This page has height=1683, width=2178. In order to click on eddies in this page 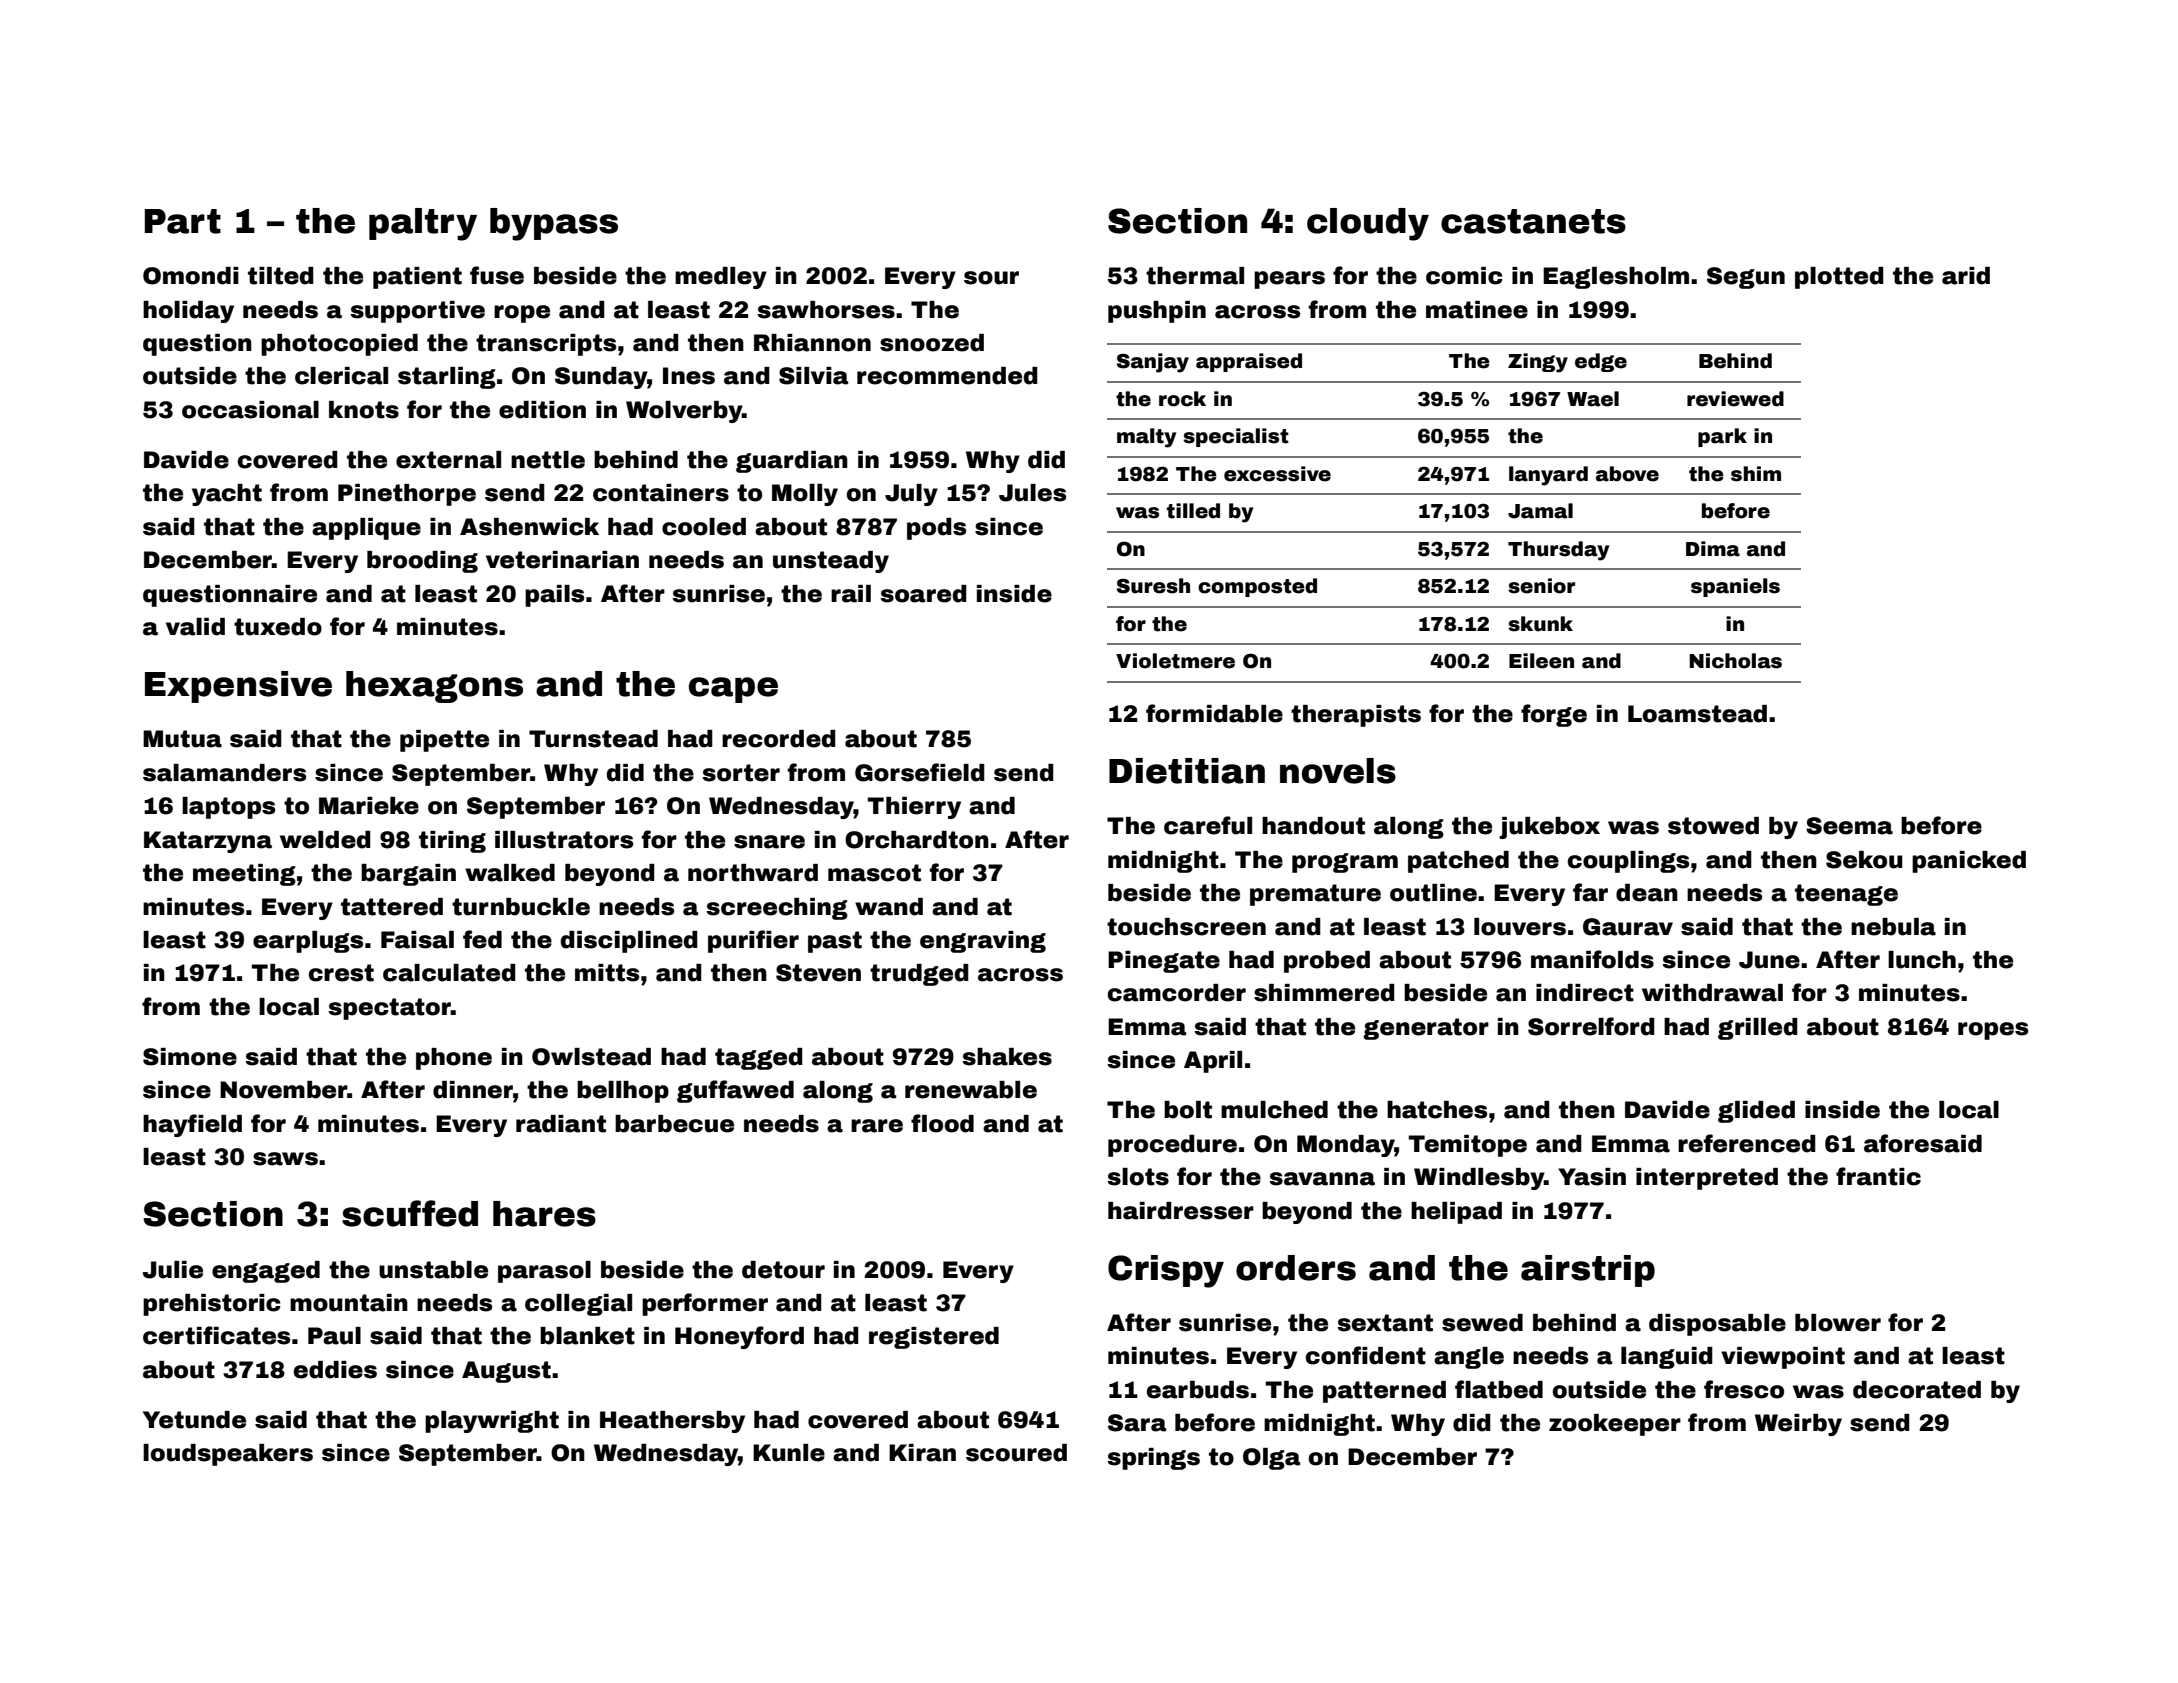, I will do `click(335, 1370)`.
